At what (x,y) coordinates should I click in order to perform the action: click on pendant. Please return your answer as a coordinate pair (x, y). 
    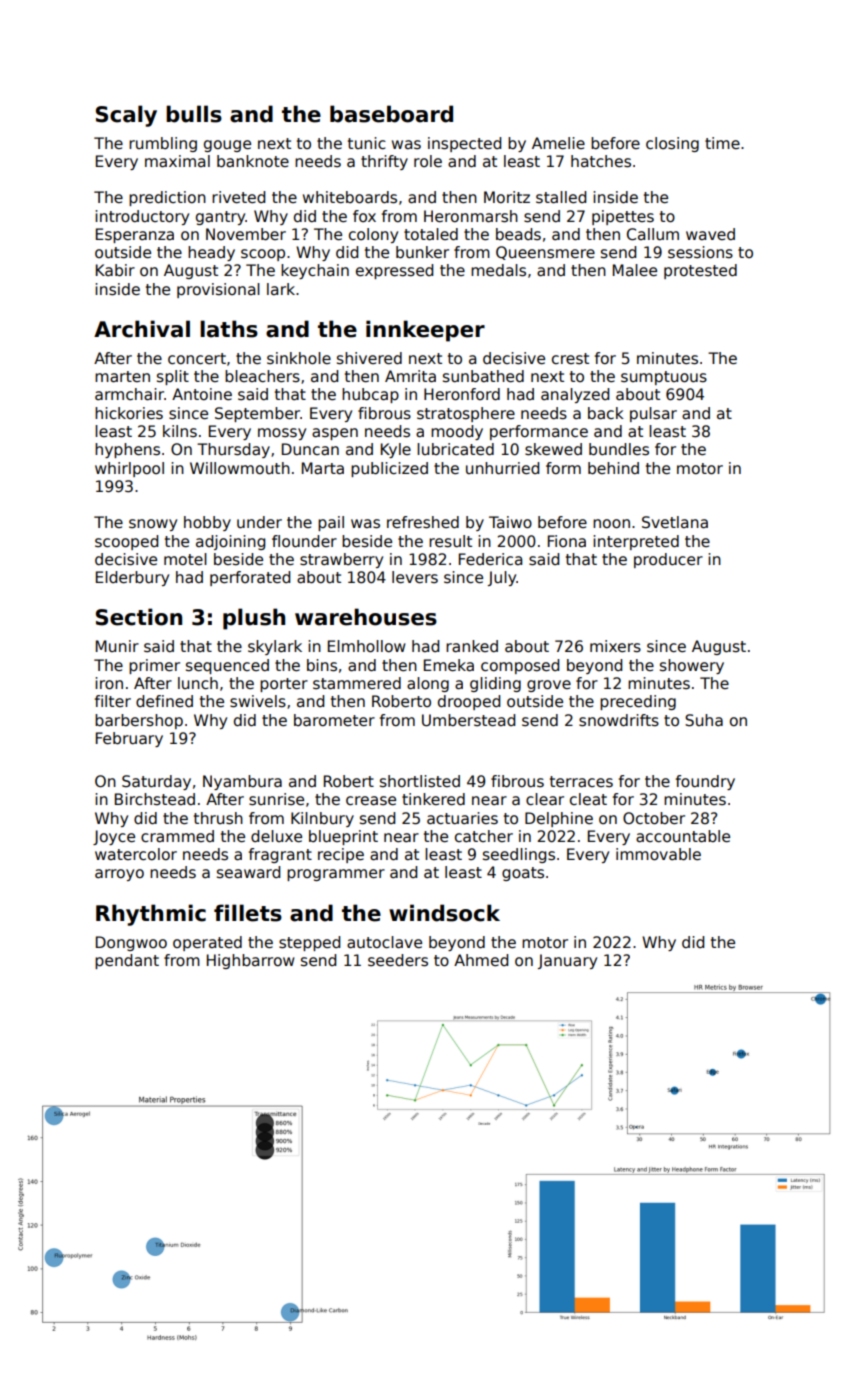
    Looking at the image, I should click on (127, 961).
